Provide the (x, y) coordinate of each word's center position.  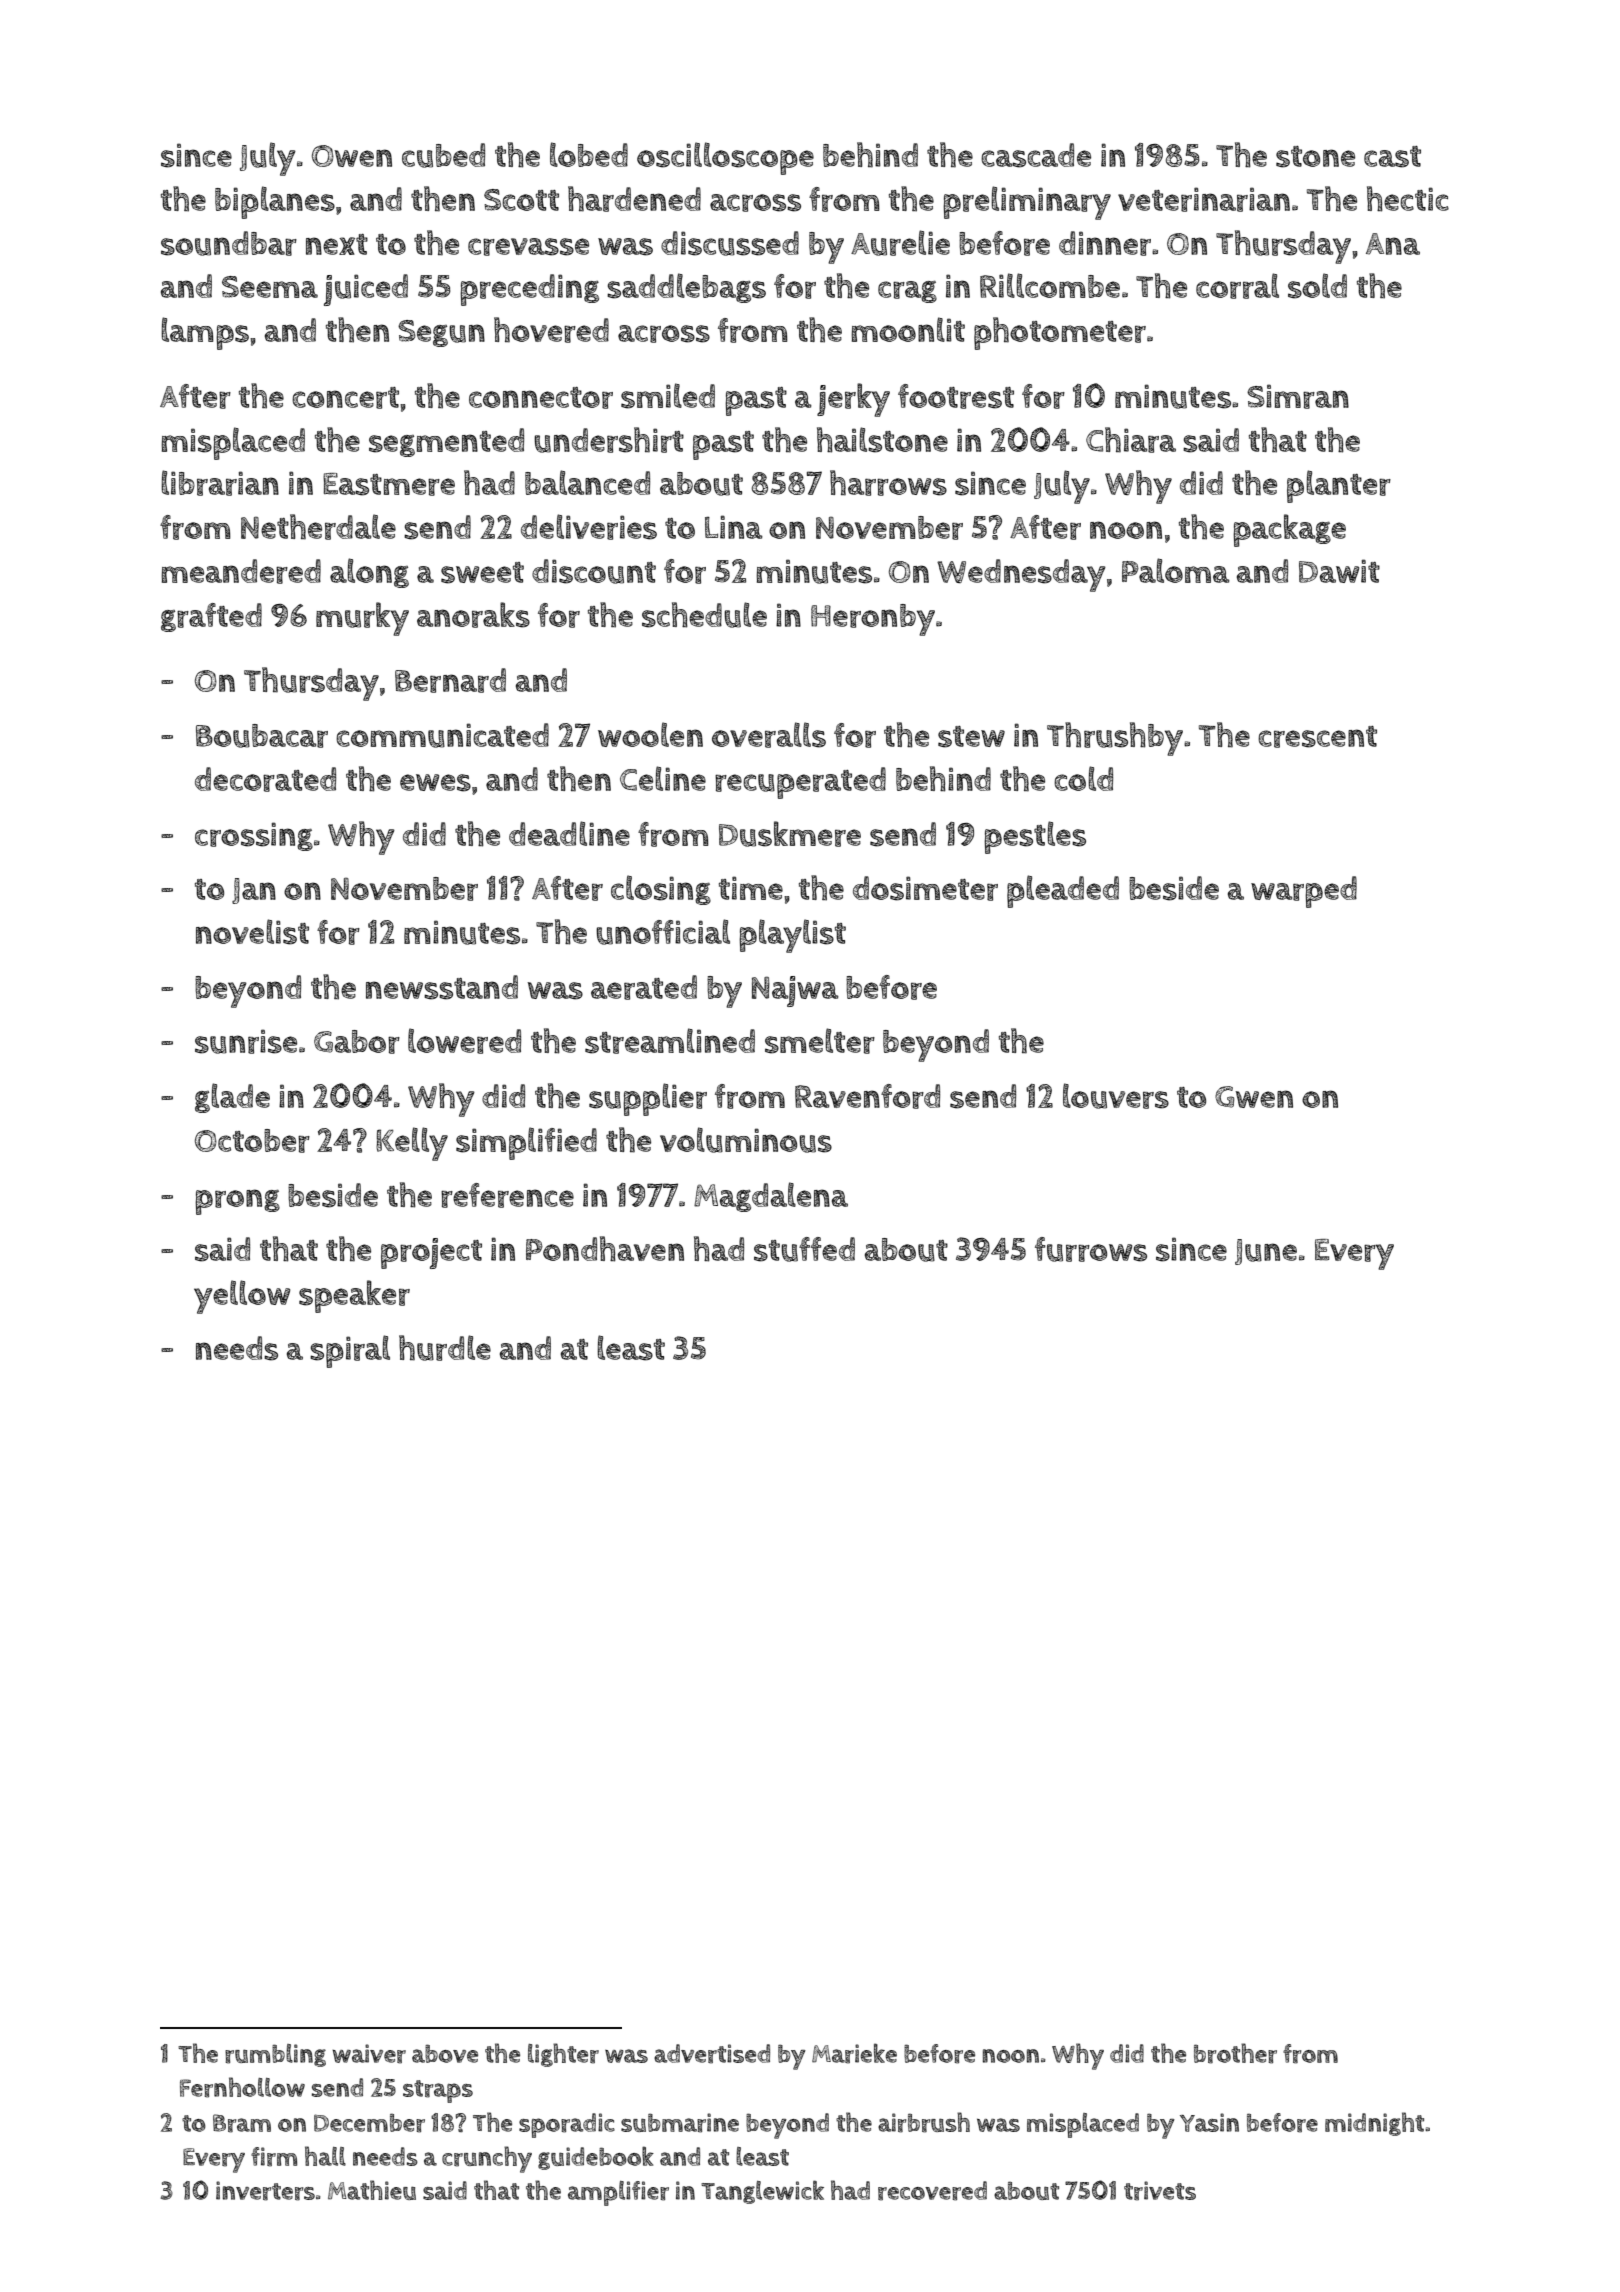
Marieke (854, 2053)
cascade (1036, 155)
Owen (352, 156)
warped (1304, 892)
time (751, 888)
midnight (1374, 2124)
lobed (589, 154)
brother (1235, 2053)
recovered (932, 2191)
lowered (464, 1041)
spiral (350, 1351)
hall (325, 2156)
